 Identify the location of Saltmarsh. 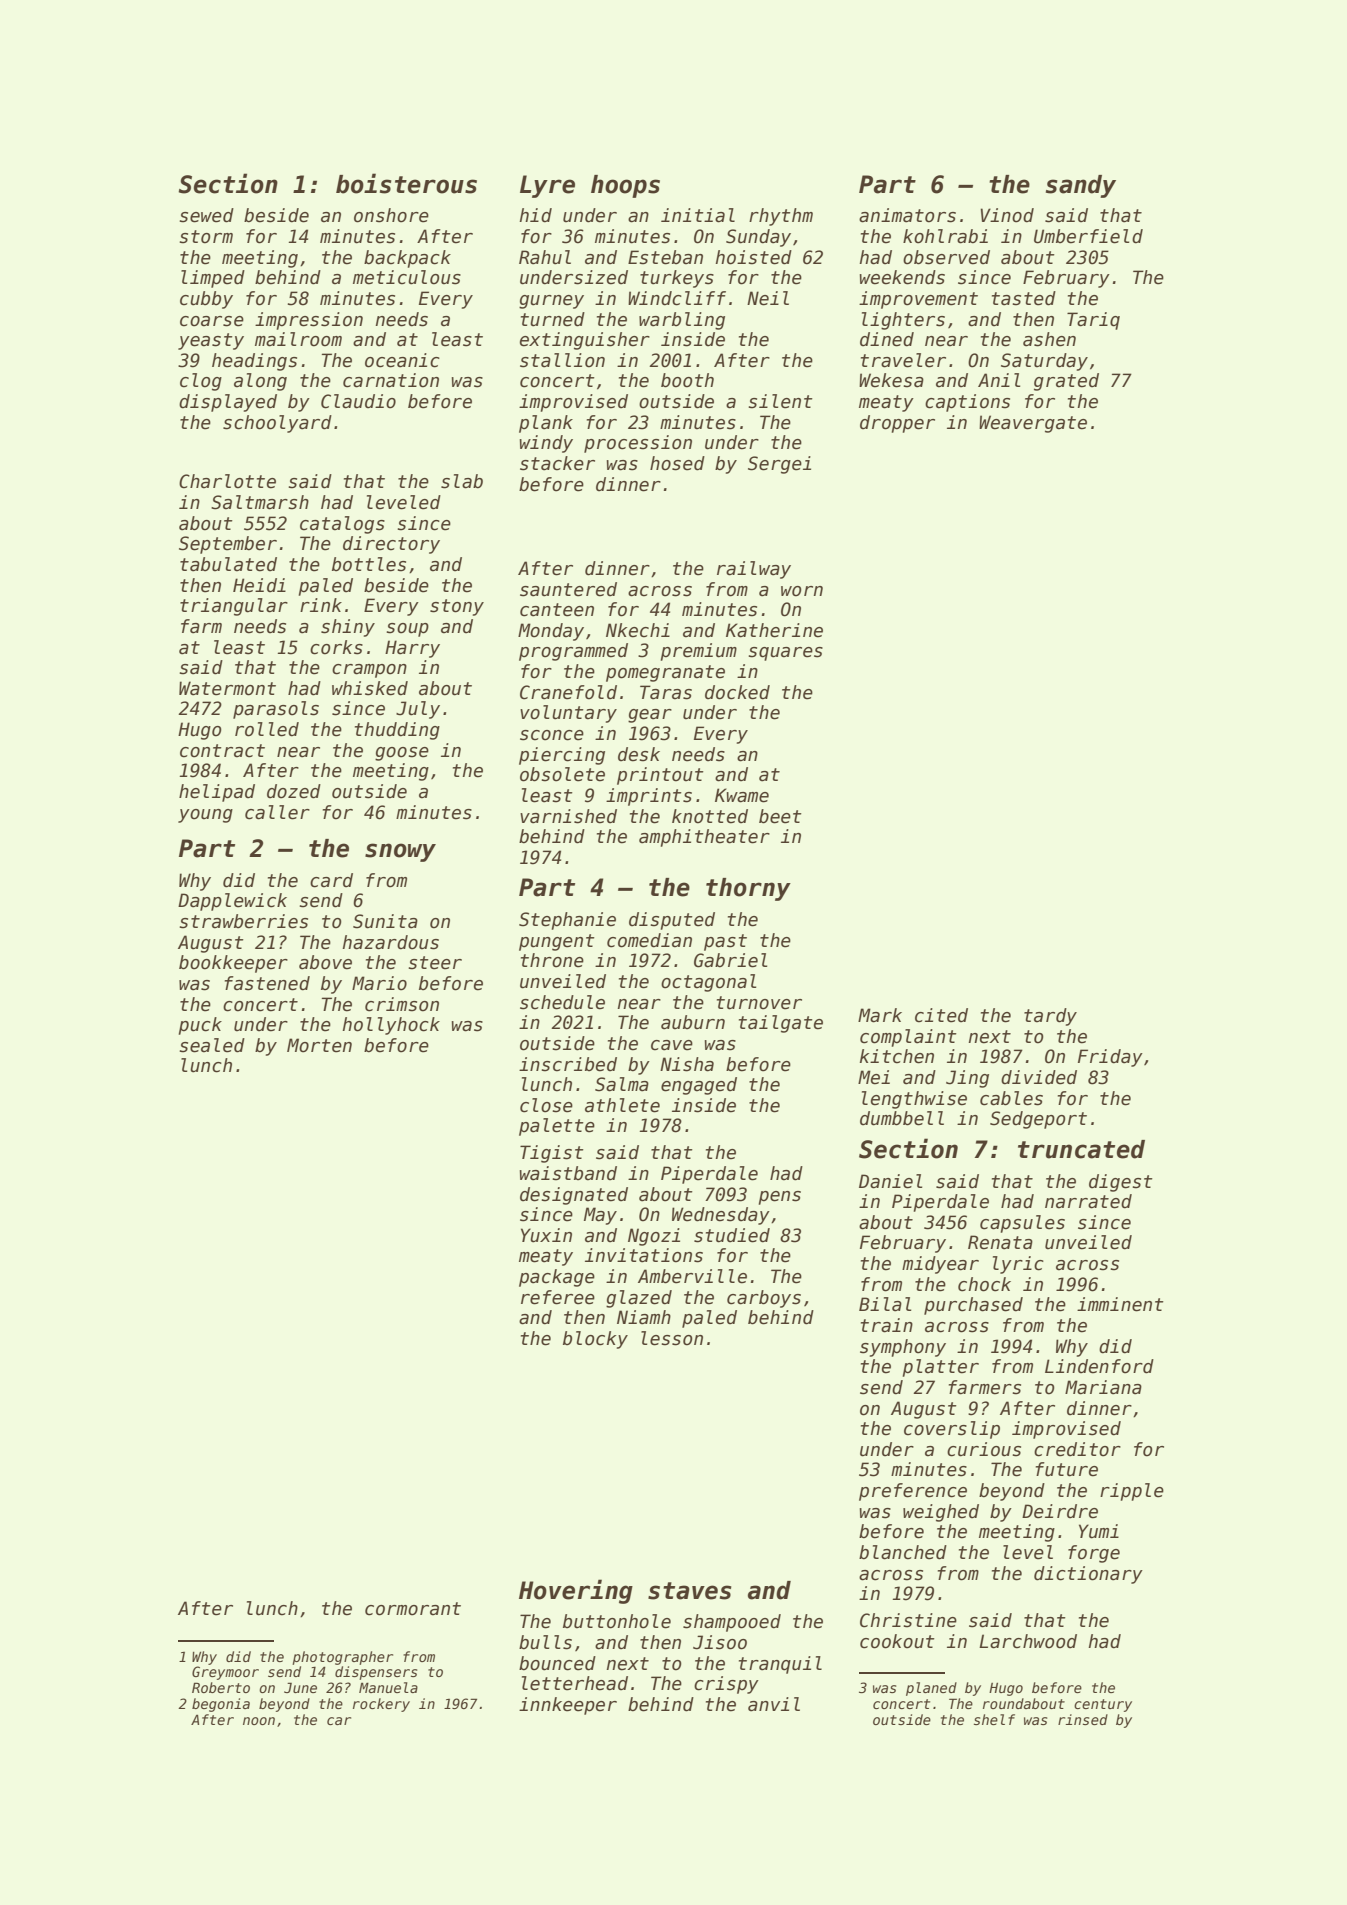
(260, 502).
